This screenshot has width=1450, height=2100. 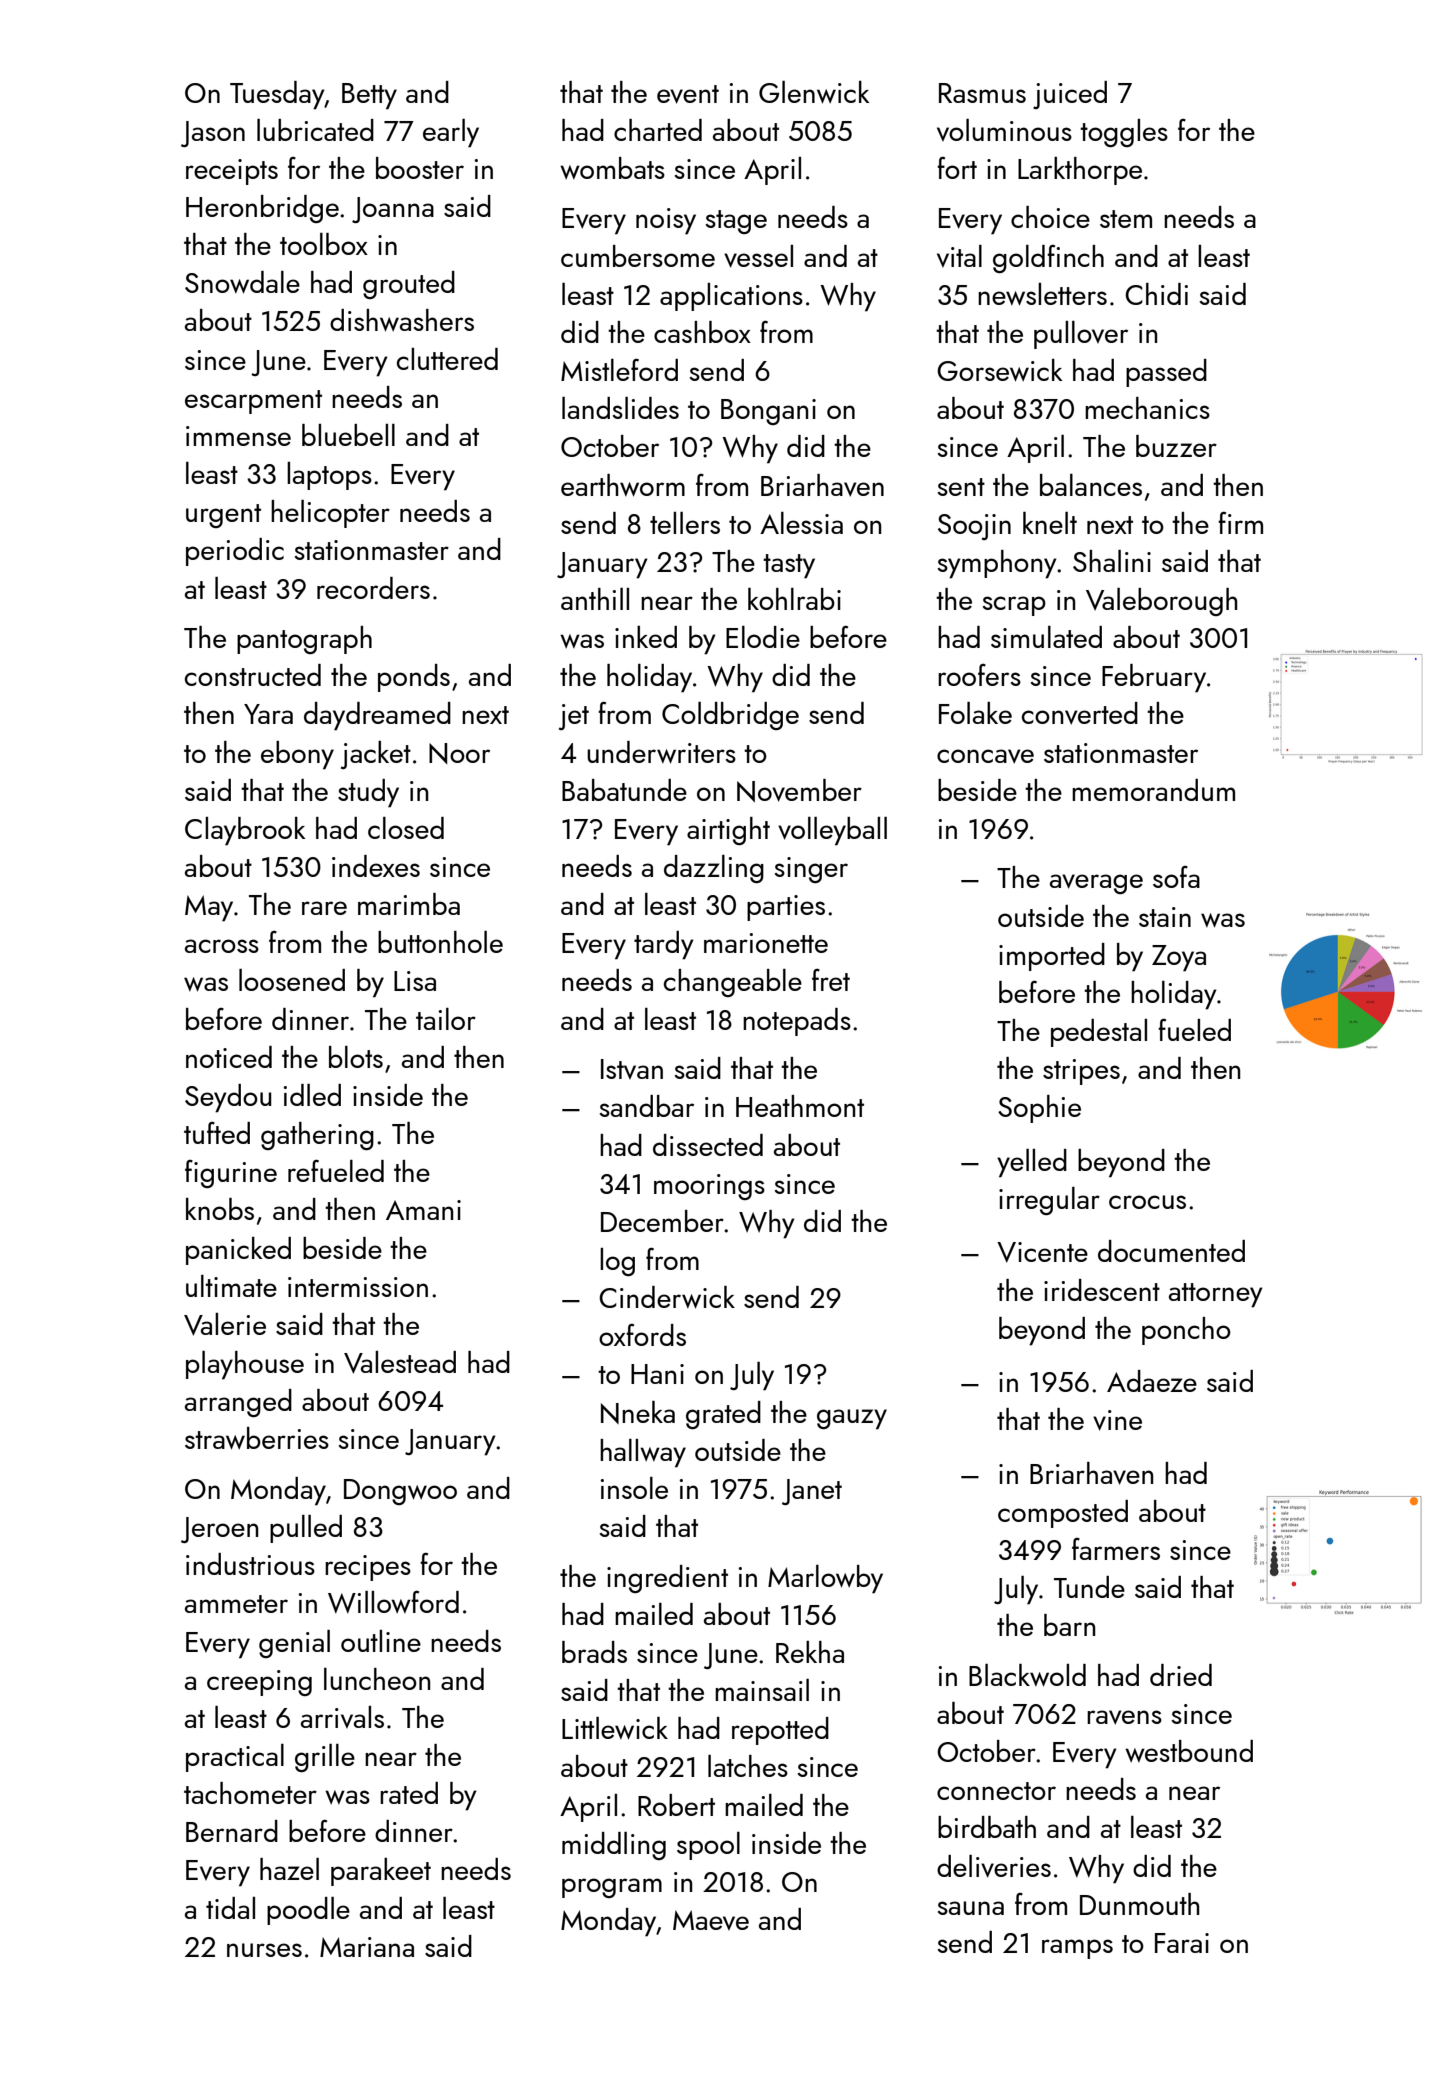 What do you see at coordinates (406, 828) in the screenshot?
I see `closed` at bounding box center [406, 828].
